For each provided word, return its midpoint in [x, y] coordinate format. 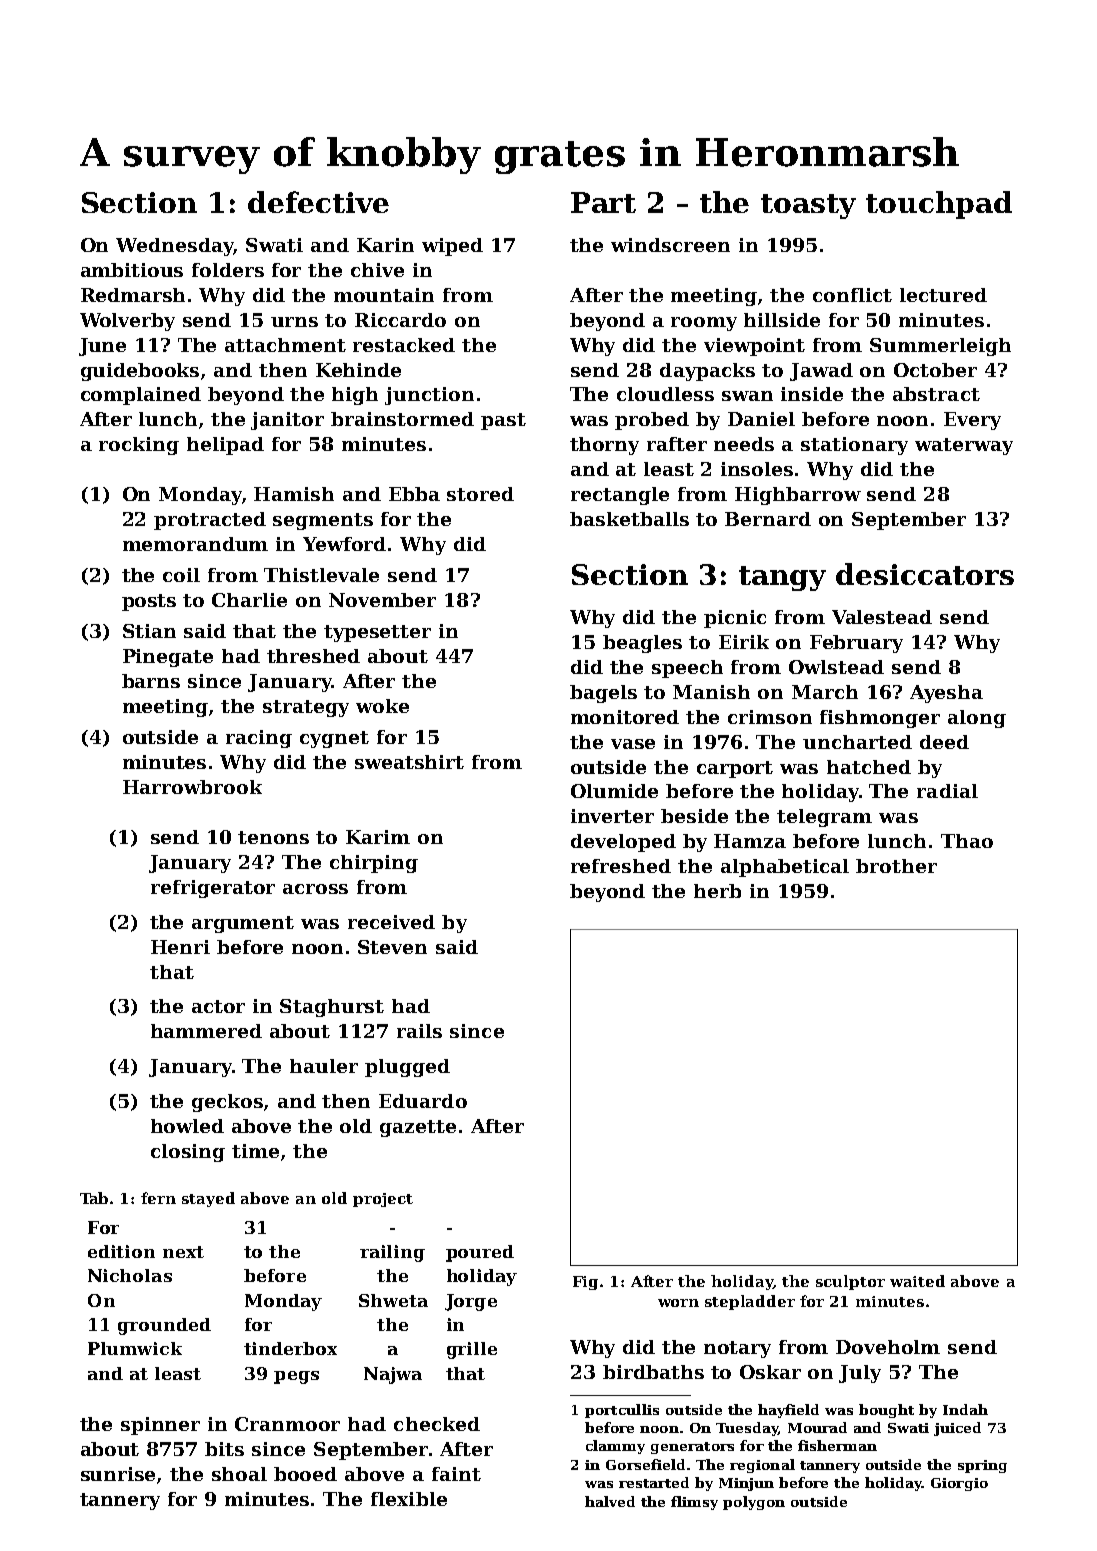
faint [456, 1474]
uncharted [857, 742]
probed [652, 421]
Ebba [414, 494]
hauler [324, 1066]
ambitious [132, 270]
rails [419, 1031]
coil [181, 575]
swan [747, 396]
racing [259, 739]
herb [717, 891]
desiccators [925, 574]
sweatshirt [409, 762]
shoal [239, 1474]
